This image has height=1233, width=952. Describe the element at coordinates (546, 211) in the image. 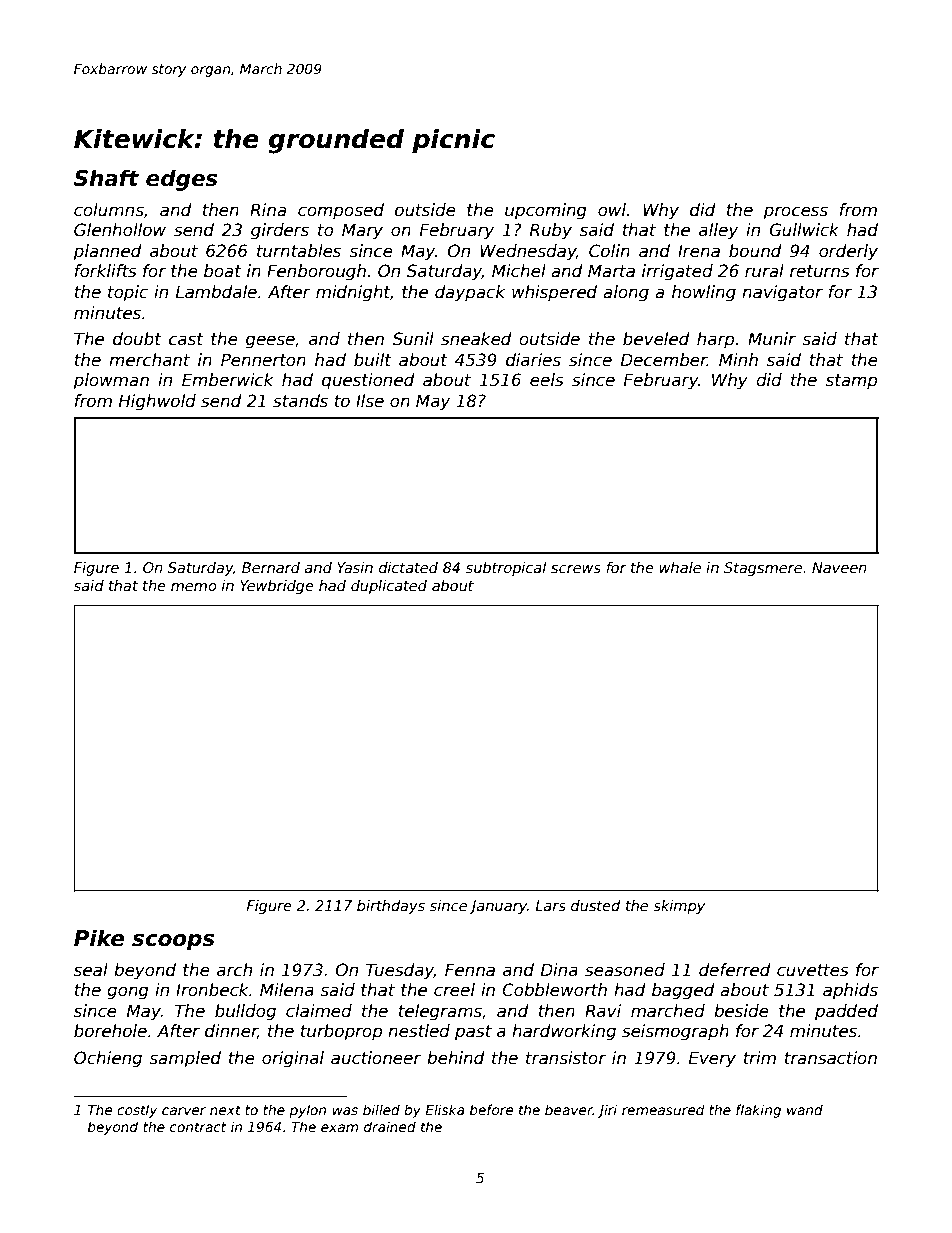

I see `upcoming` at that location.
